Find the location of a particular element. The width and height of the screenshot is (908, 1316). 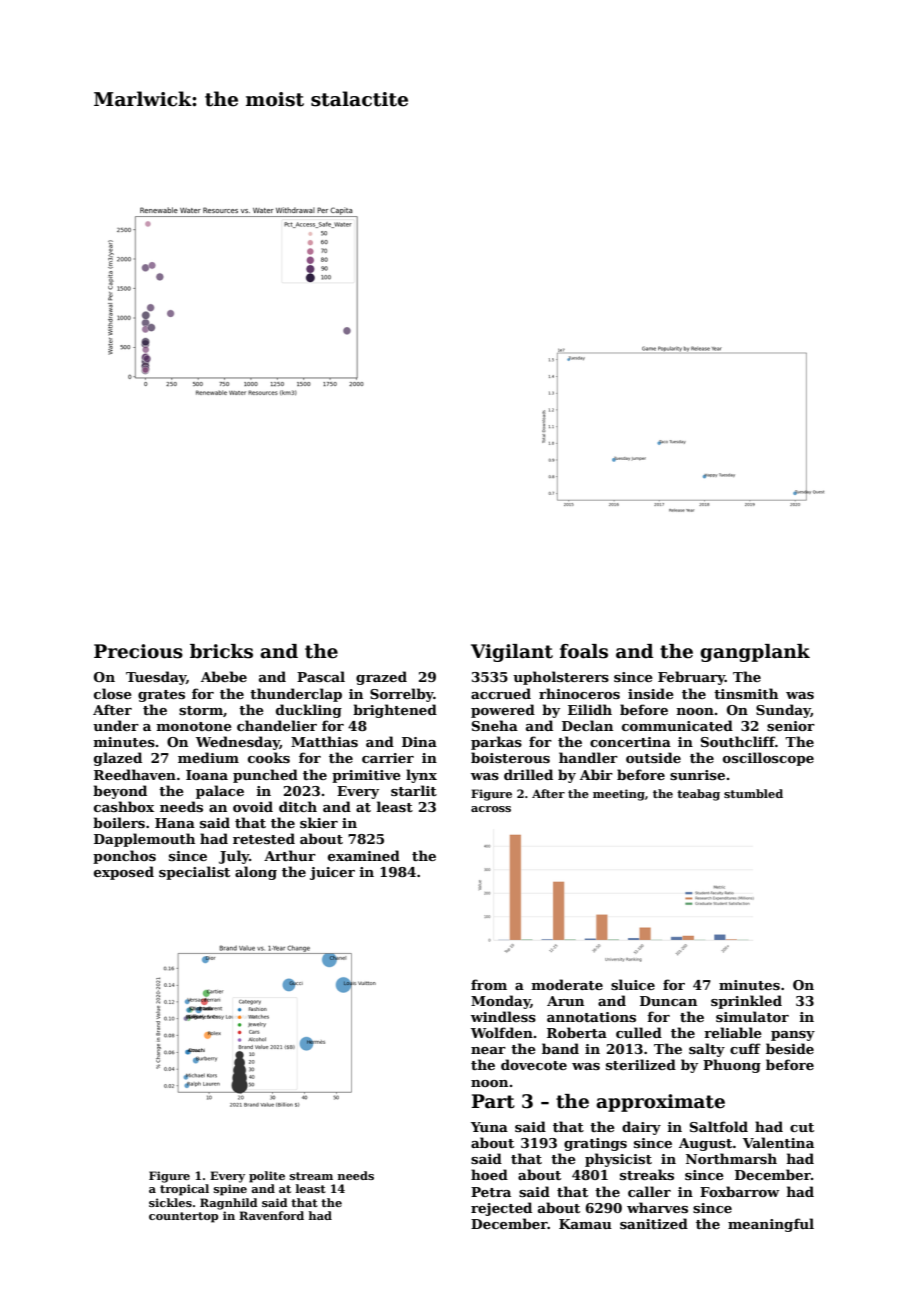

bricks is located at coordinates (221, 651).
